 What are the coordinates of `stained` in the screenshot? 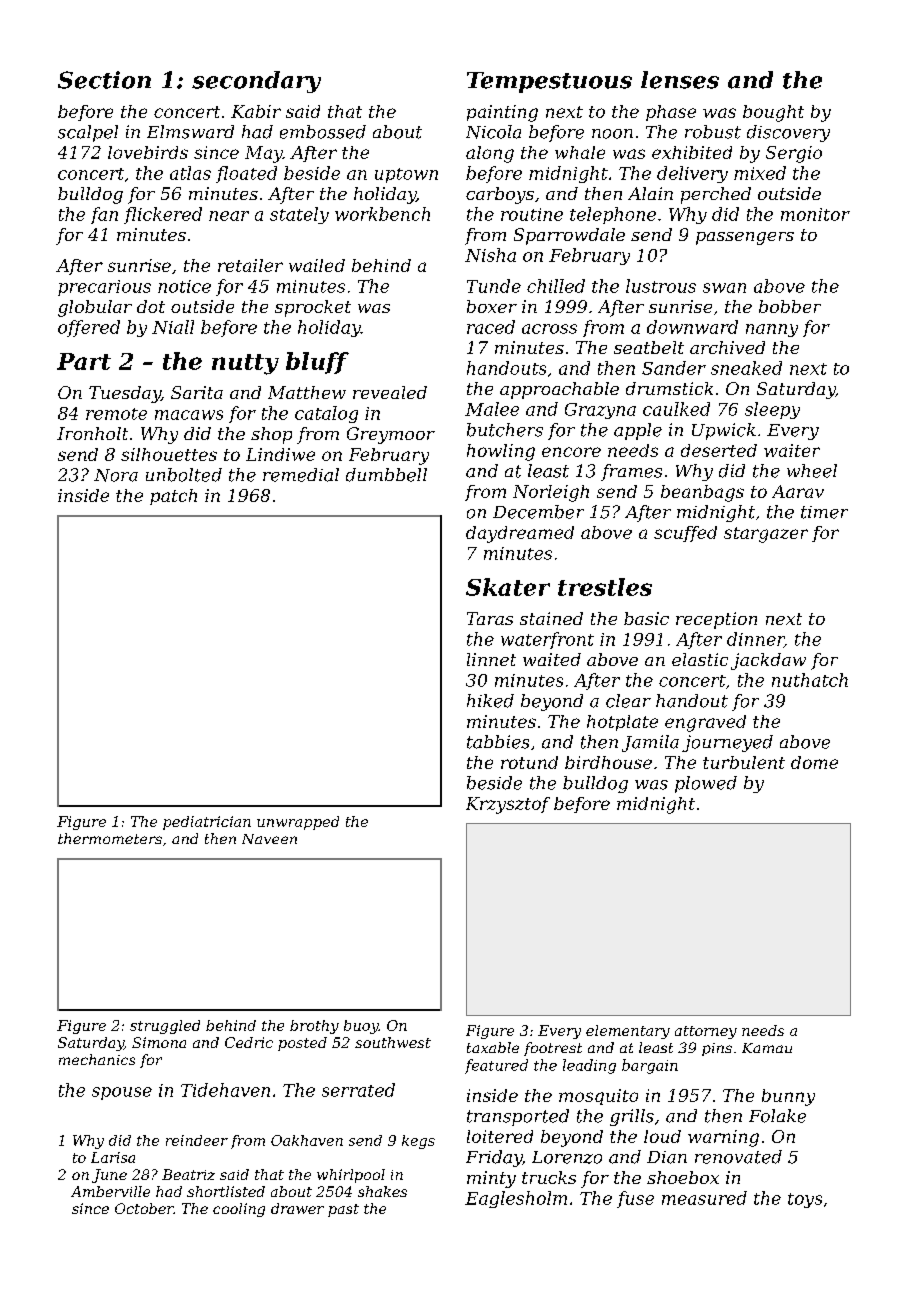 It's located at (551, 618).
